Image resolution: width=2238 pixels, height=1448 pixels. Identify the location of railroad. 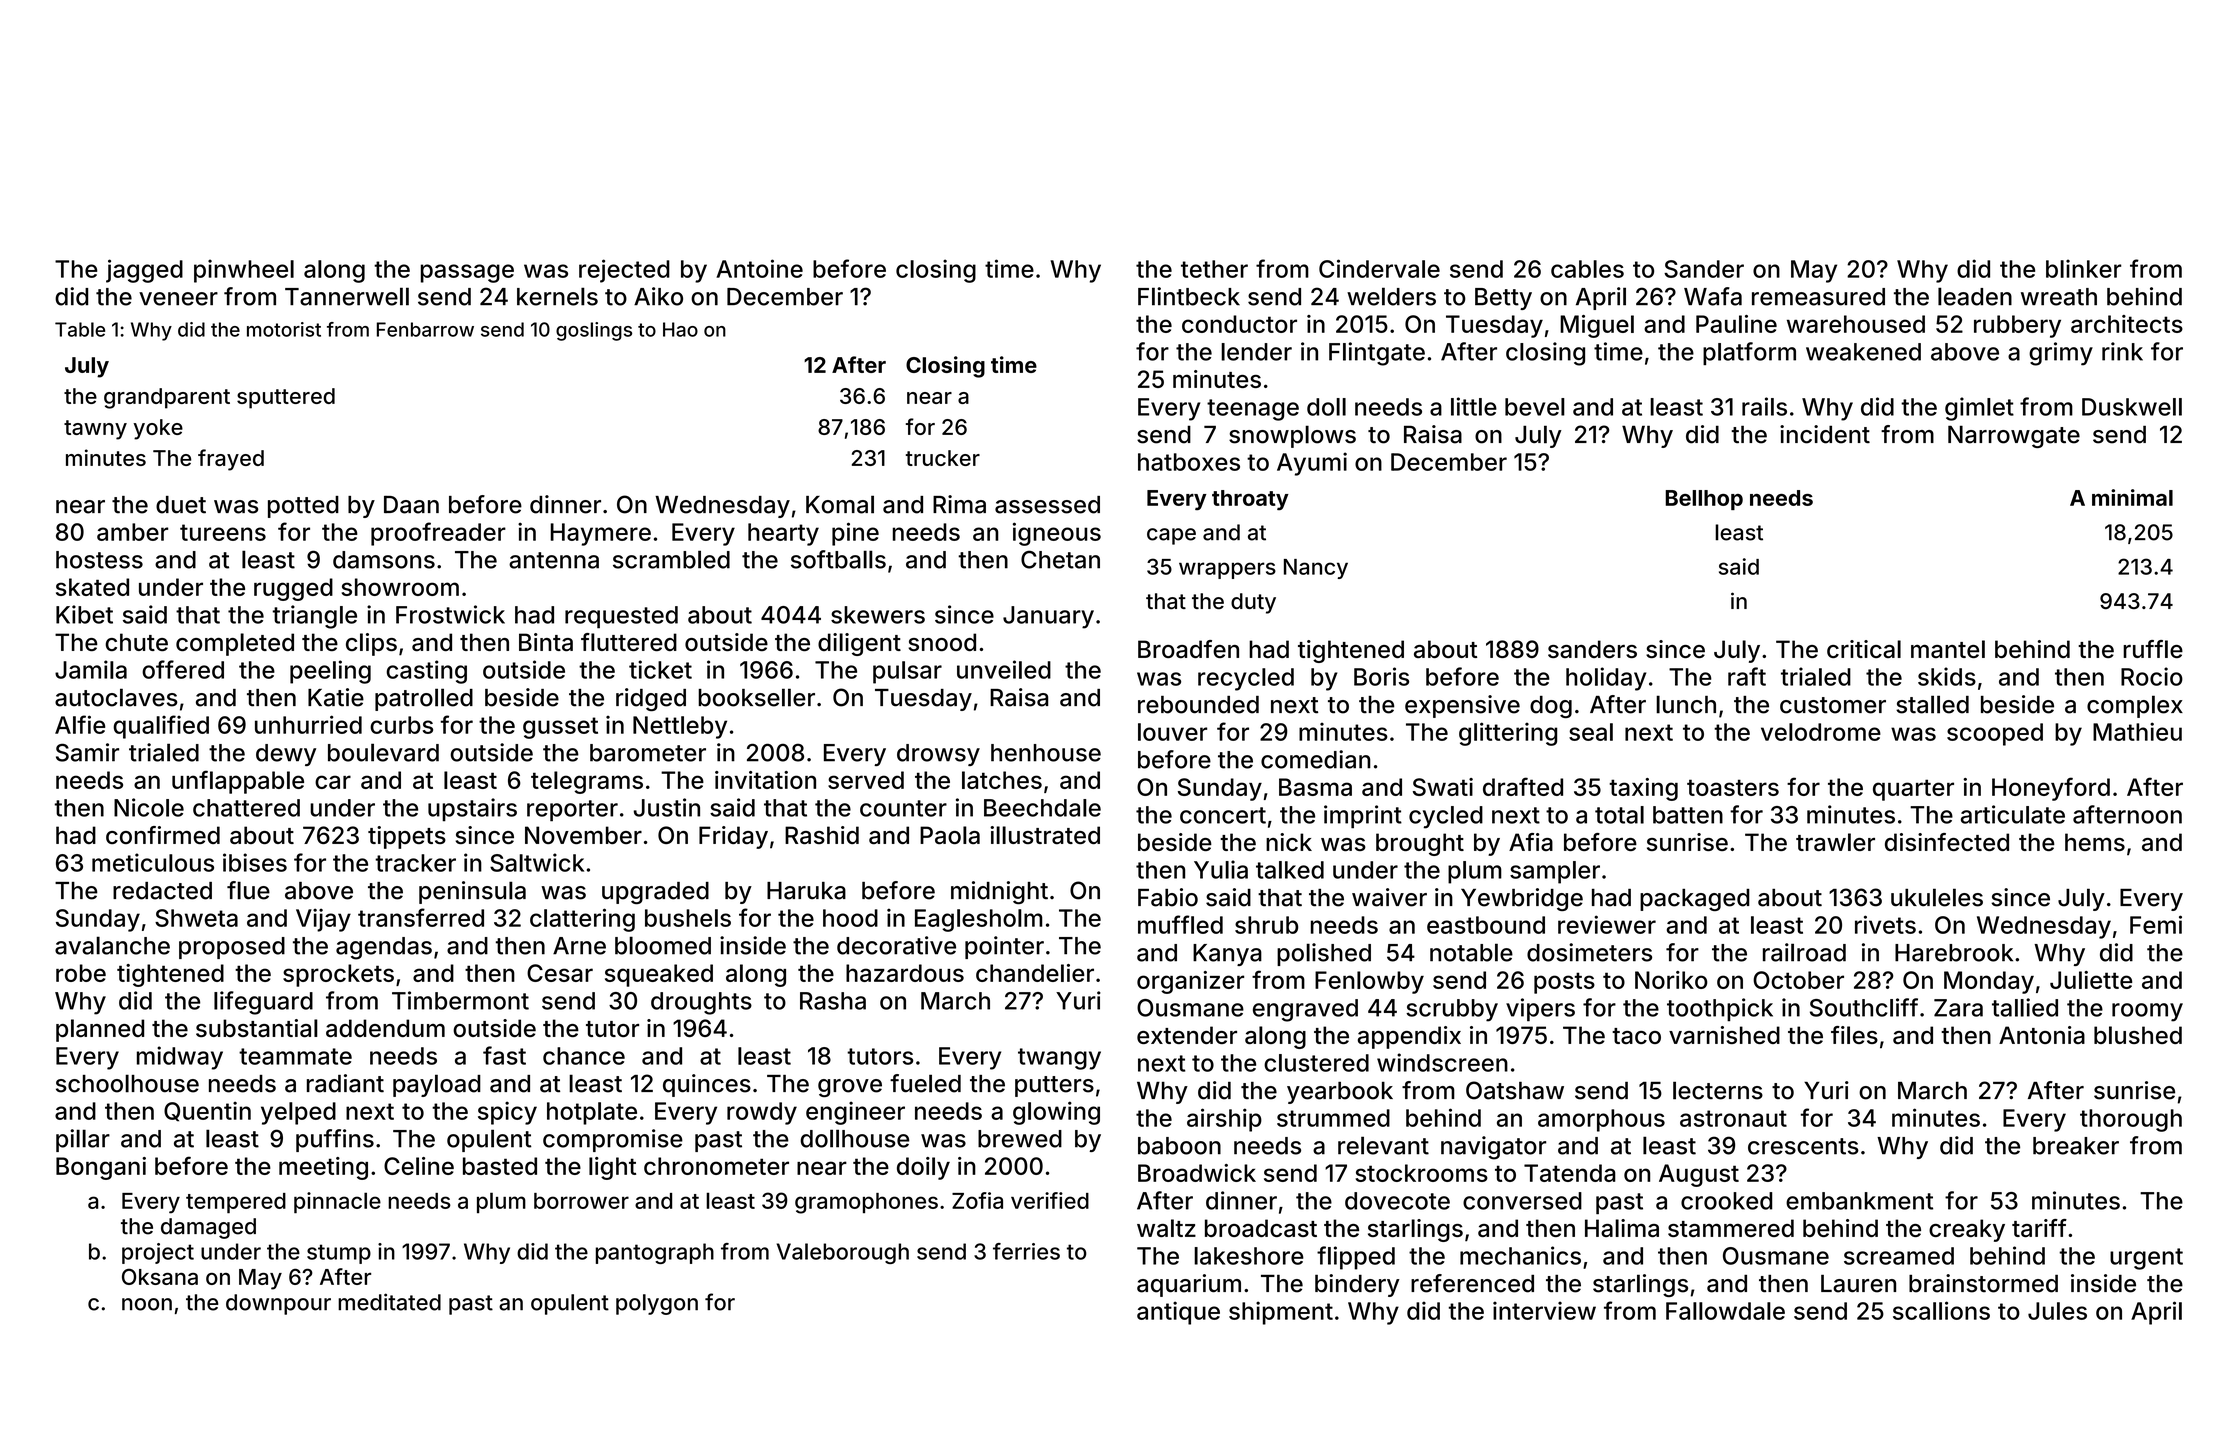
(1804, 952).
